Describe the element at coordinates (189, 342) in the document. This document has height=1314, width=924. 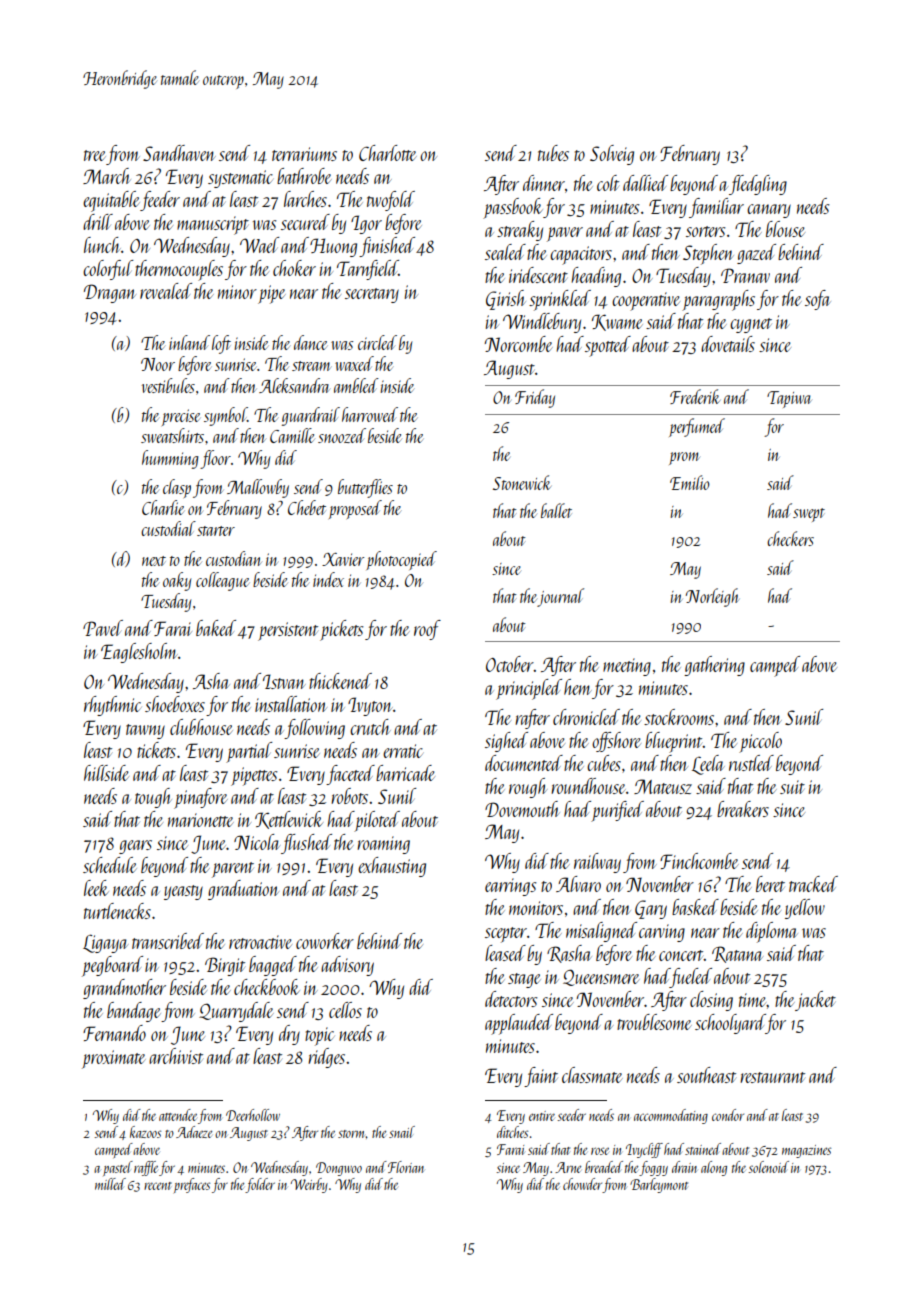
I see `inland` at that location.
